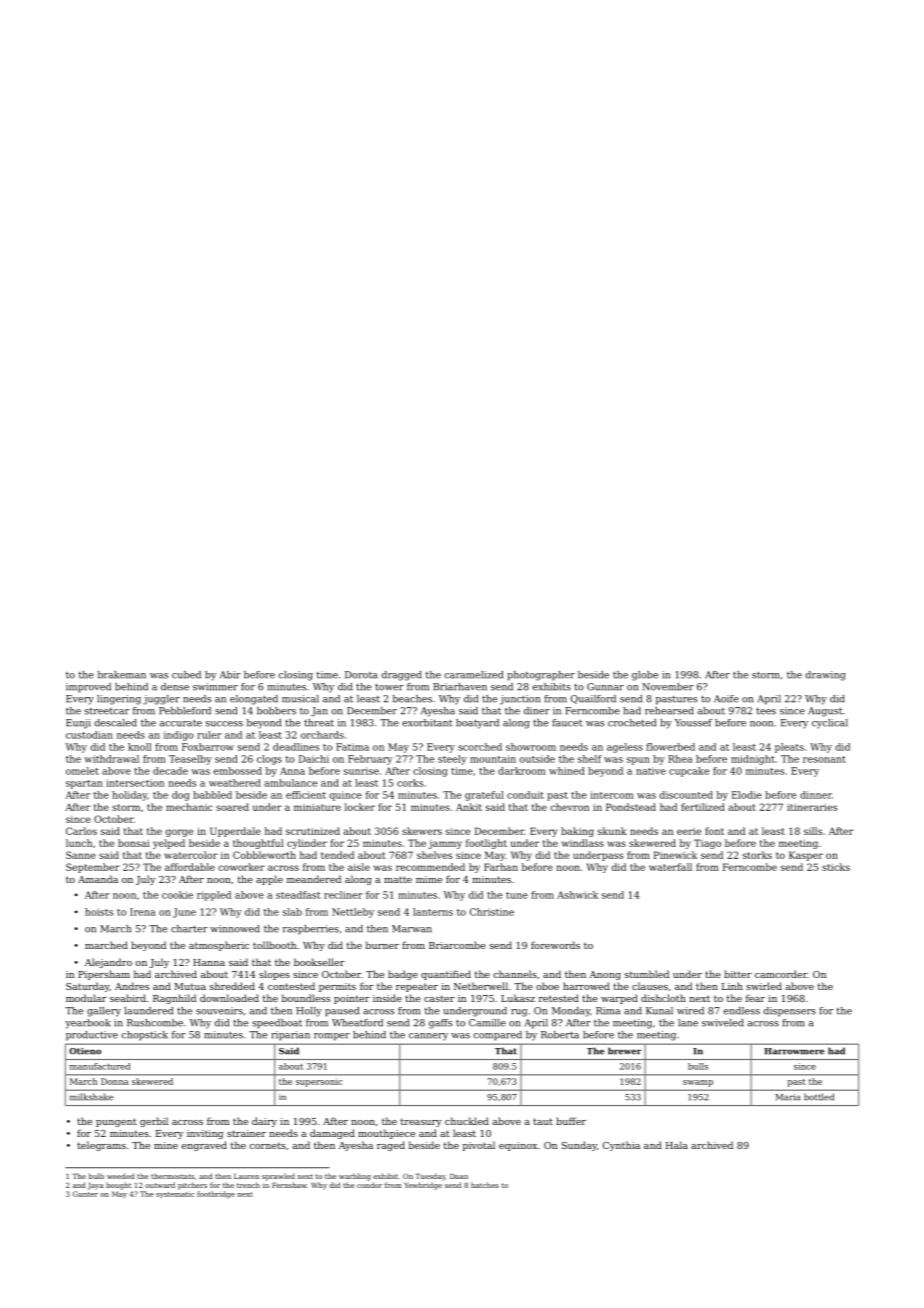  Describe the element at coordinates (543, 1121) in the document. I see `taut` at that location.
